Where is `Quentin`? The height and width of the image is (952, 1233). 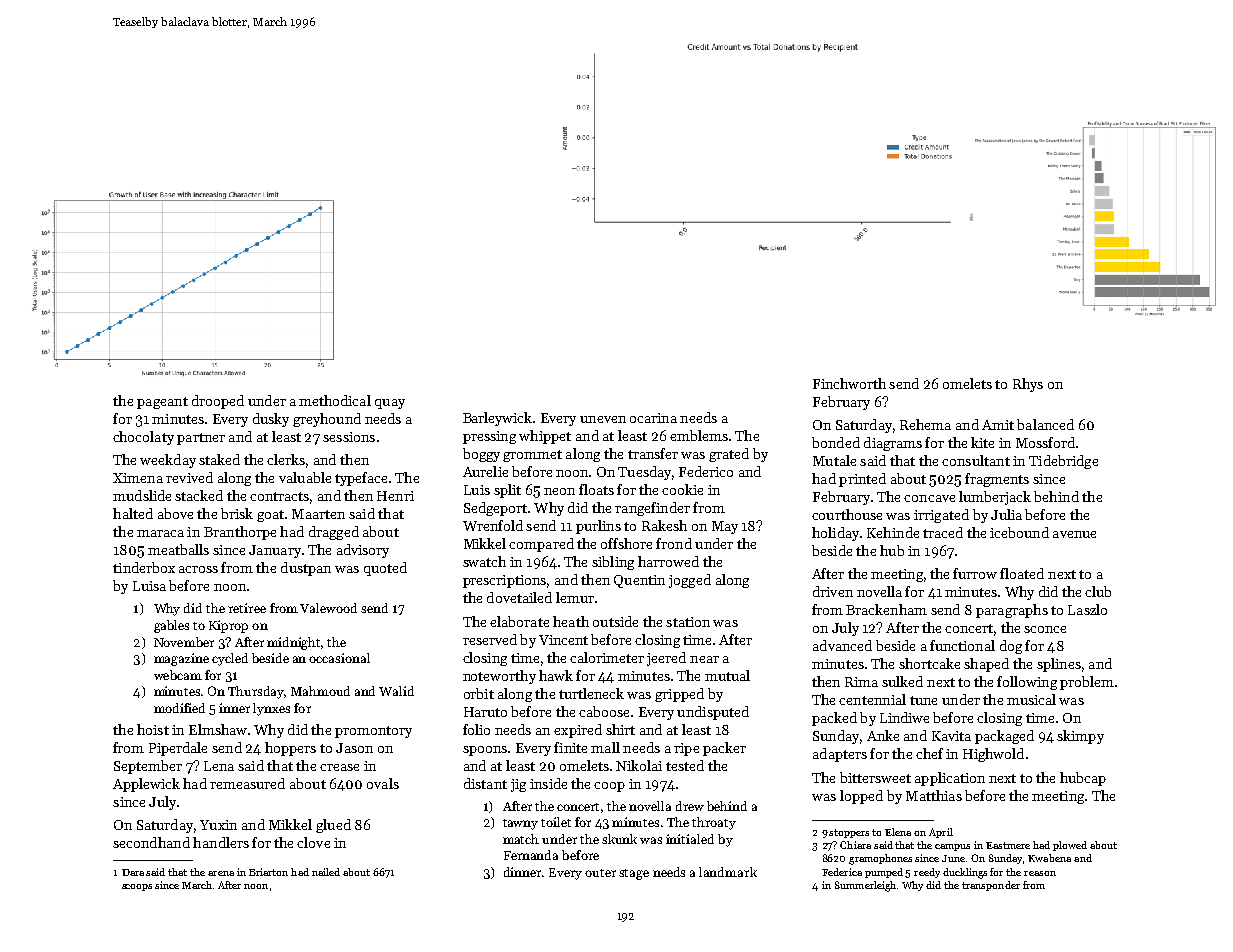
Quentin is located at coordinates (639, 581).
